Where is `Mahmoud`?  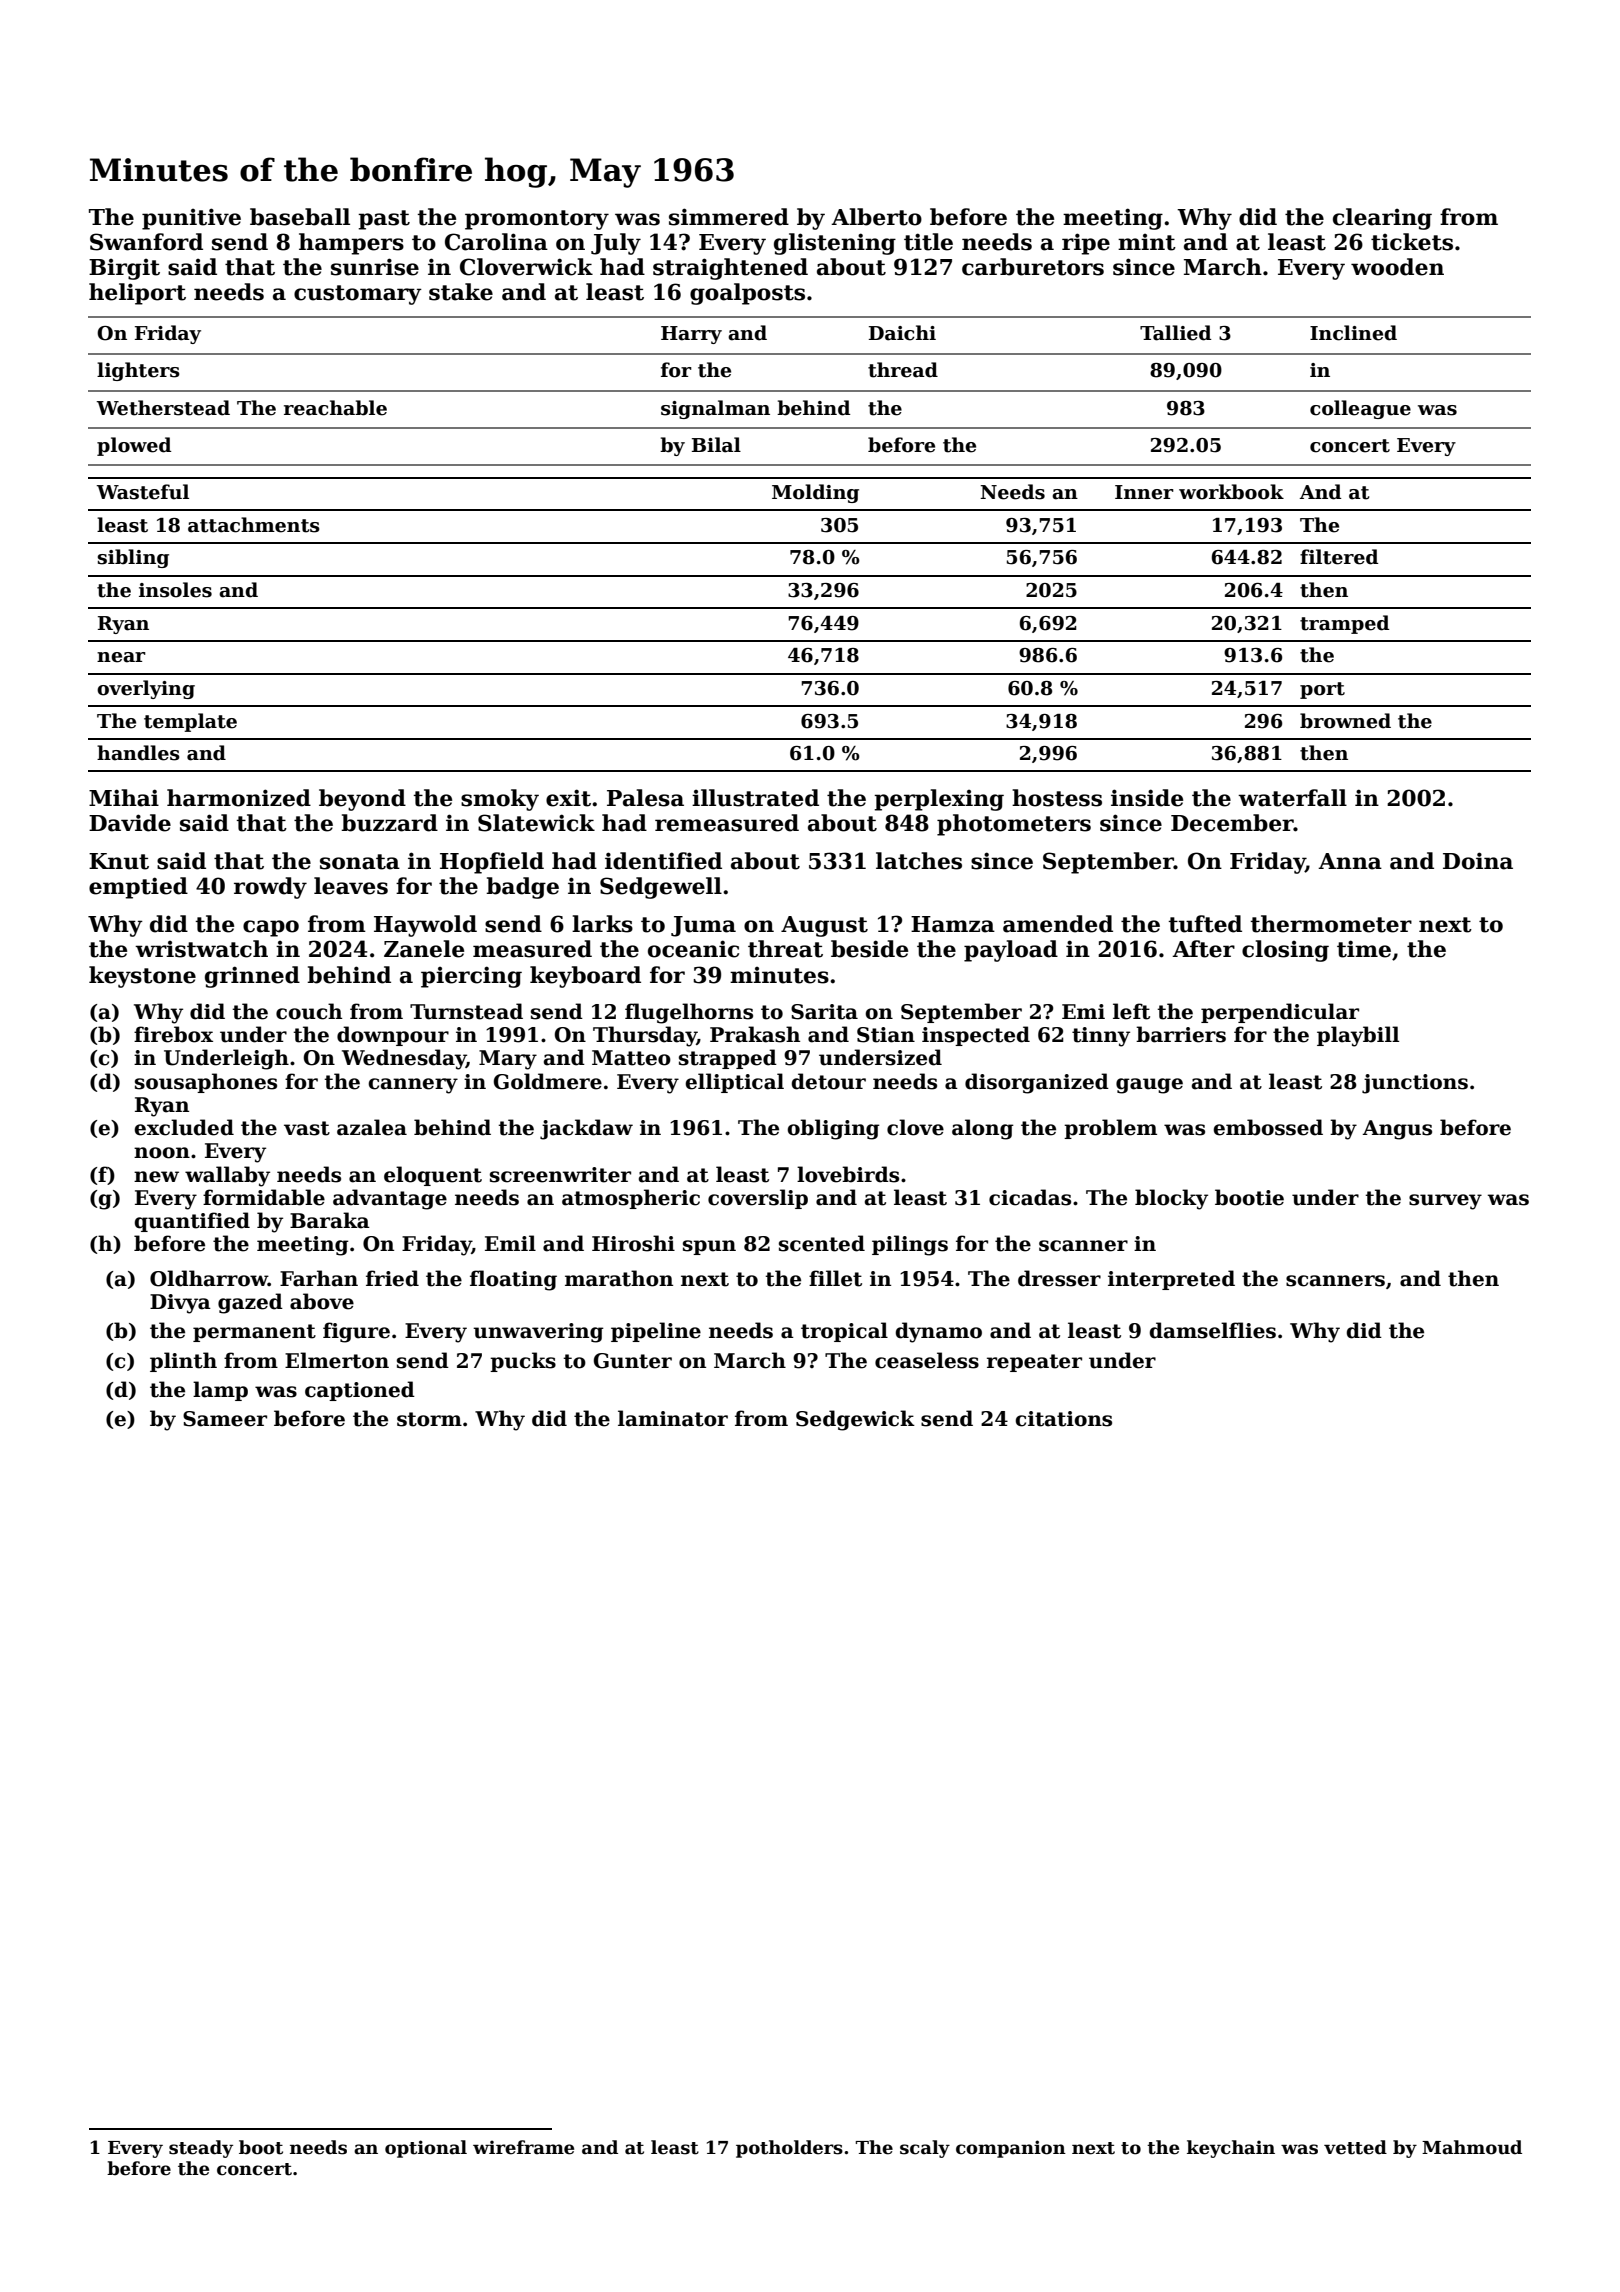
Mahmoud is located at coordinates (1472, 2147).
